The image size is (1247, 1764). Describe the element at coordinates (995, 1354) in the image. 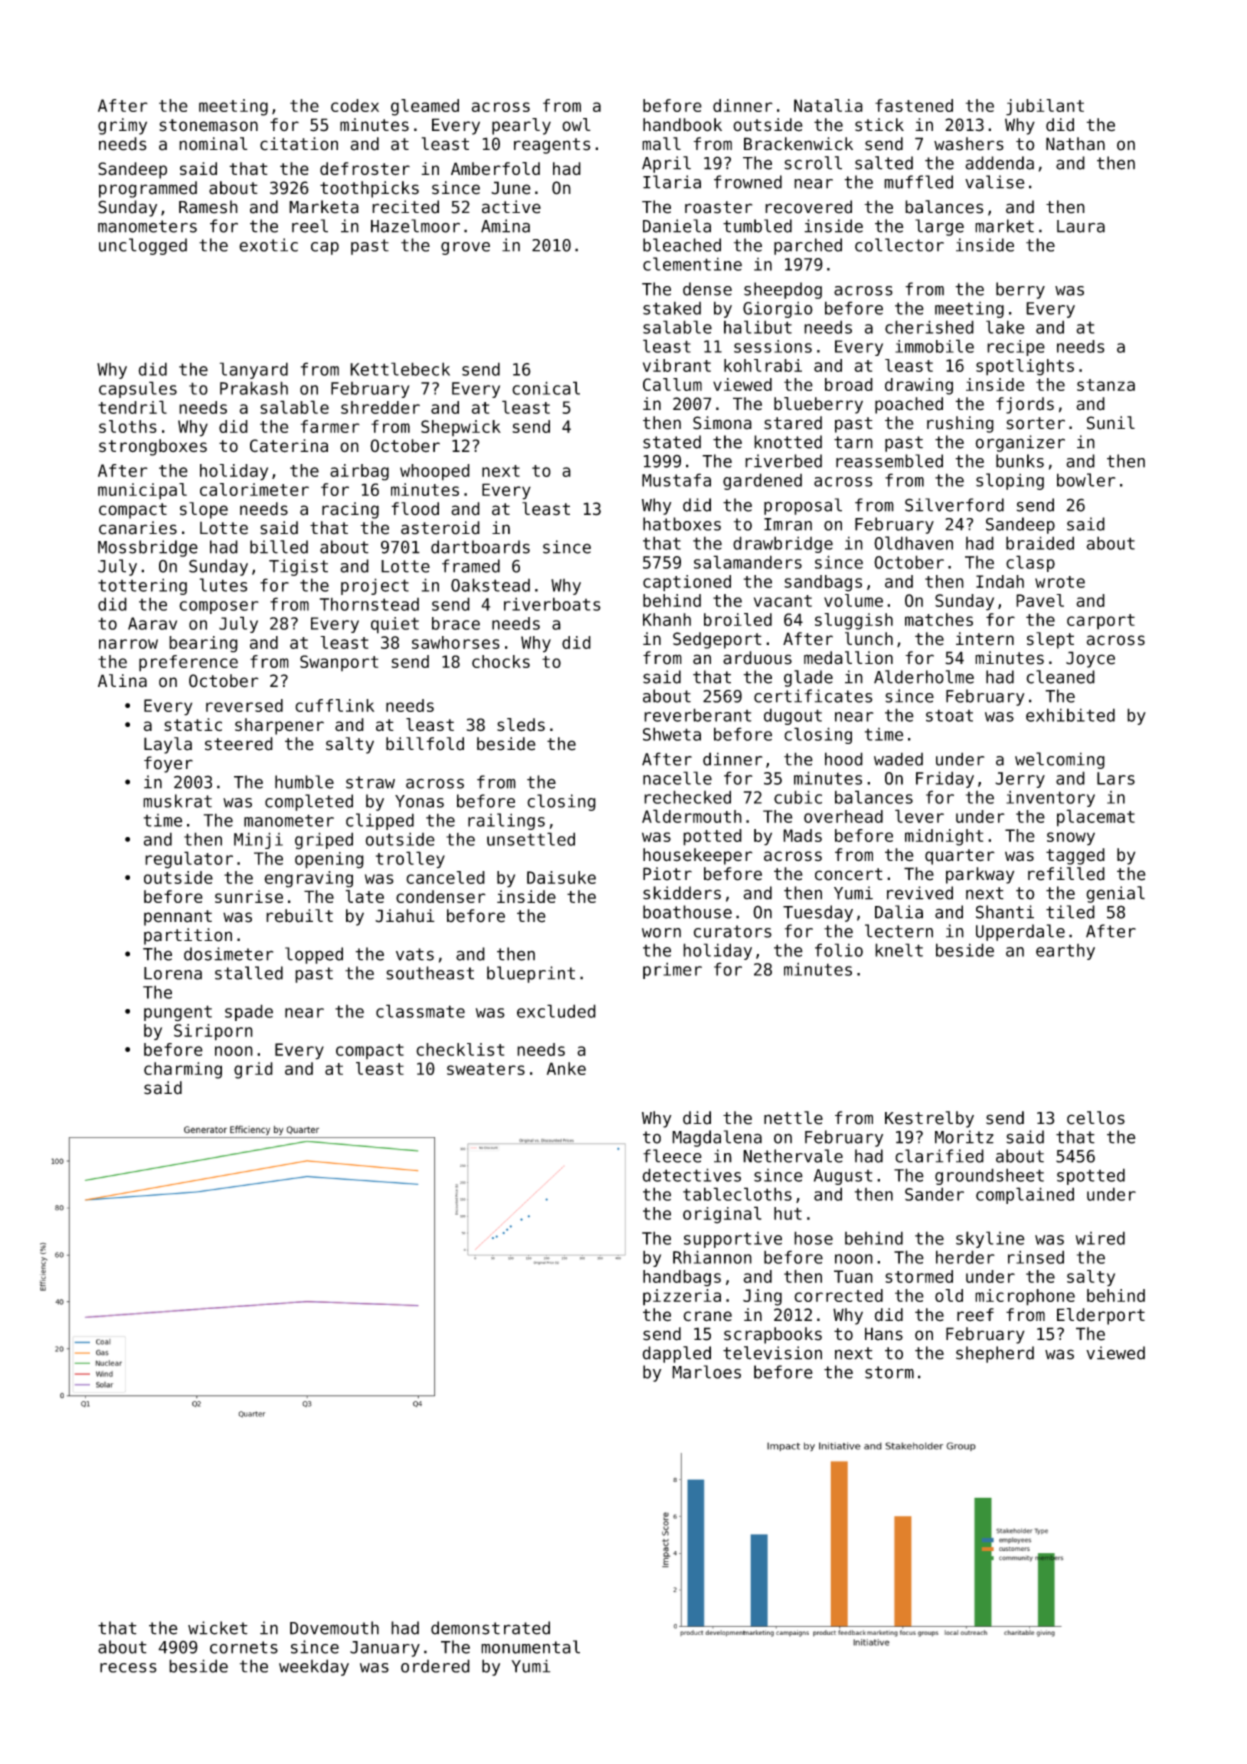

I see `shepherd` at that location.
